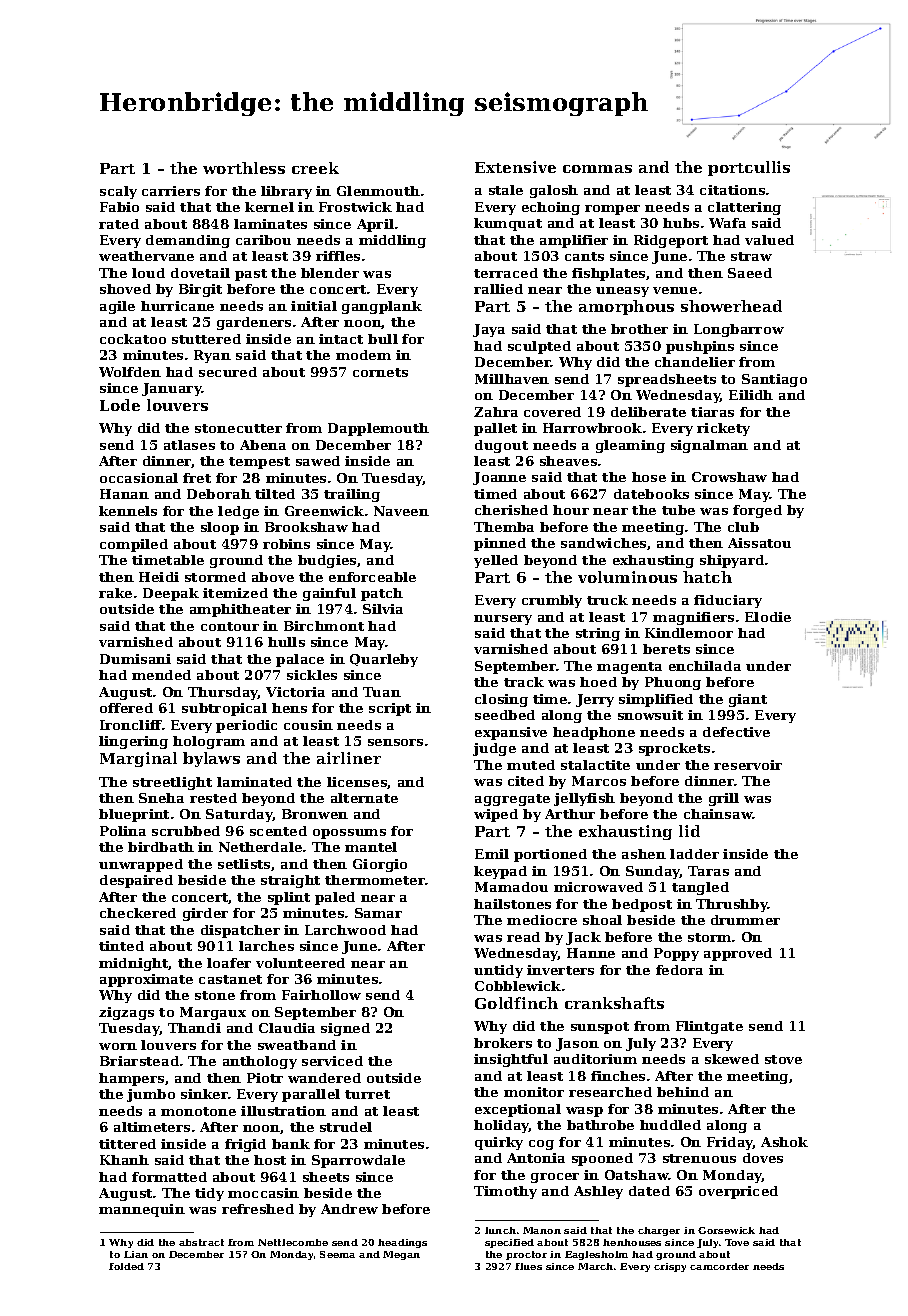  I want to click on huddled, so click(670, 1125).
